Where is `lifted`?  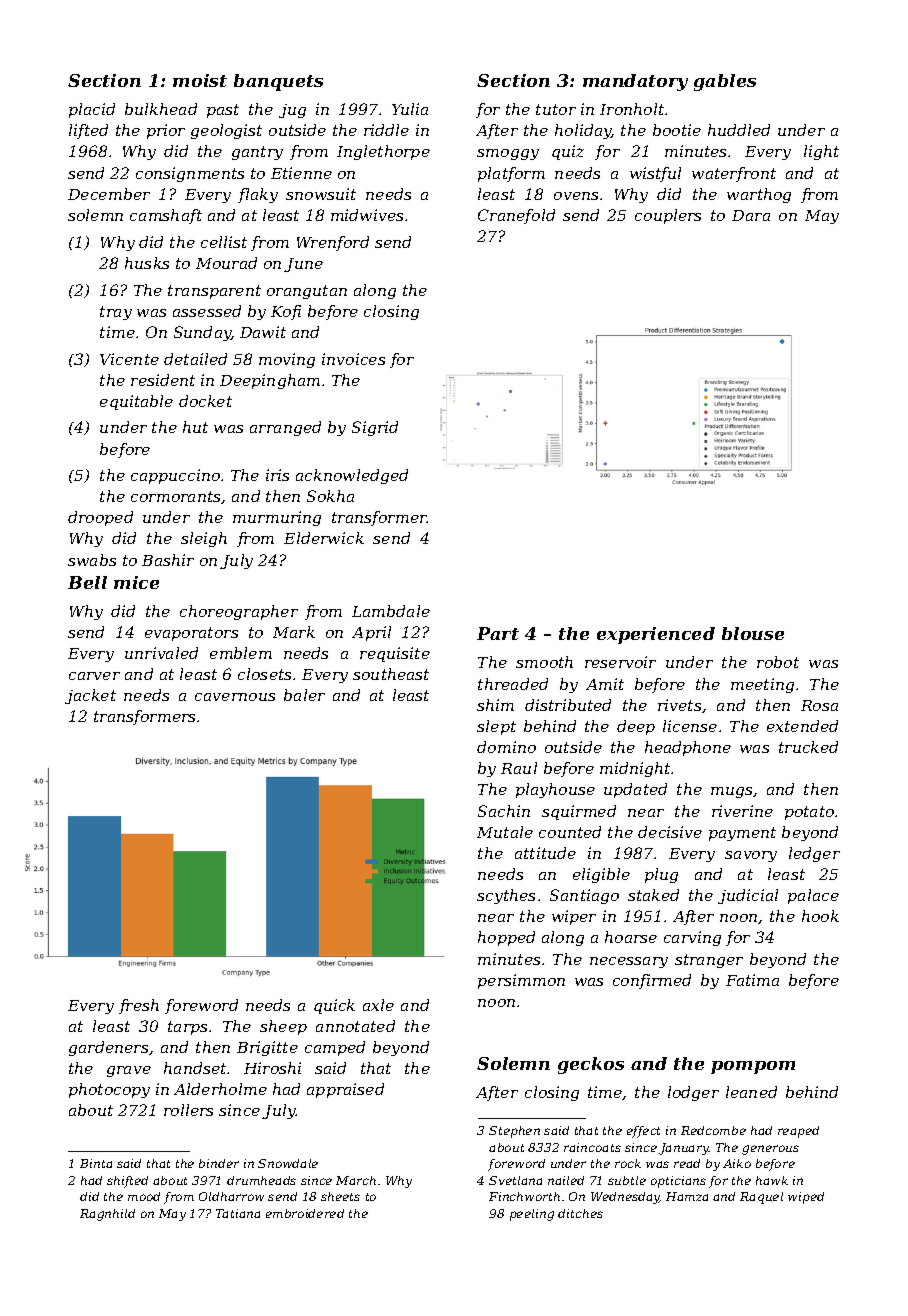 lifted is located at coordinates (88, 131).
